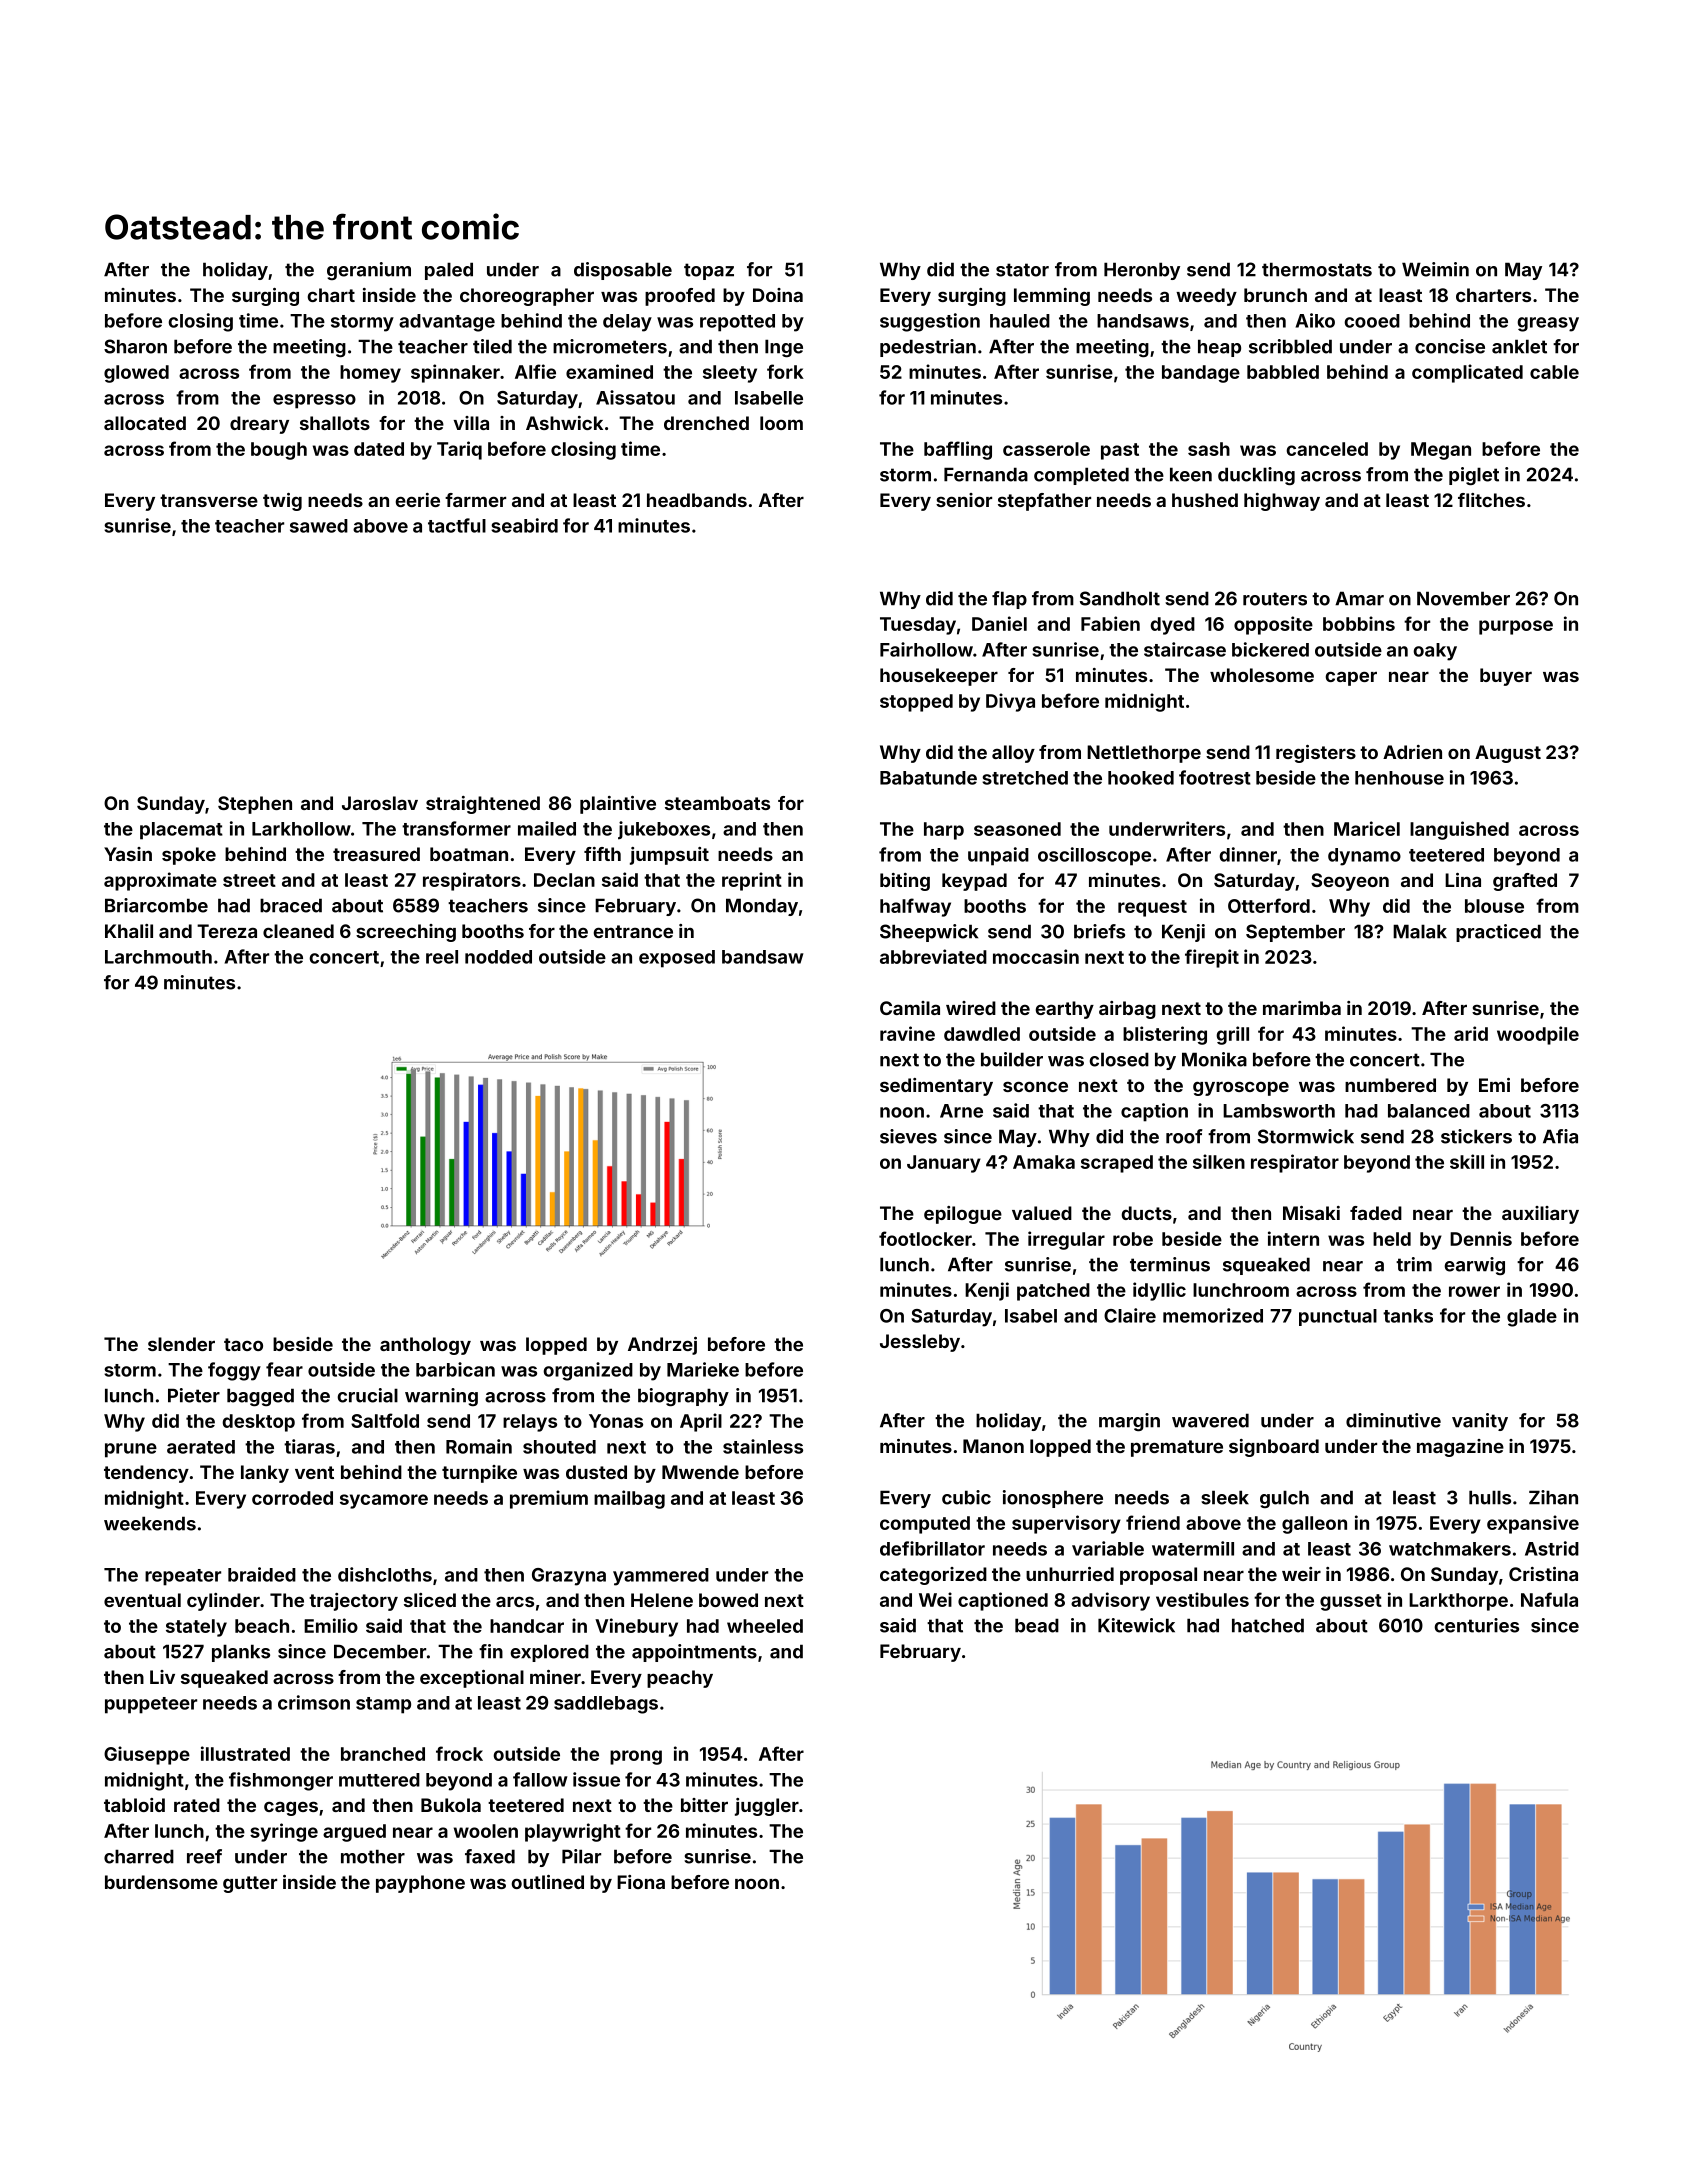  What do you see at coordinates (781, 423) in the screenshot?
I see `loom` at bounding box center [781, 423].
